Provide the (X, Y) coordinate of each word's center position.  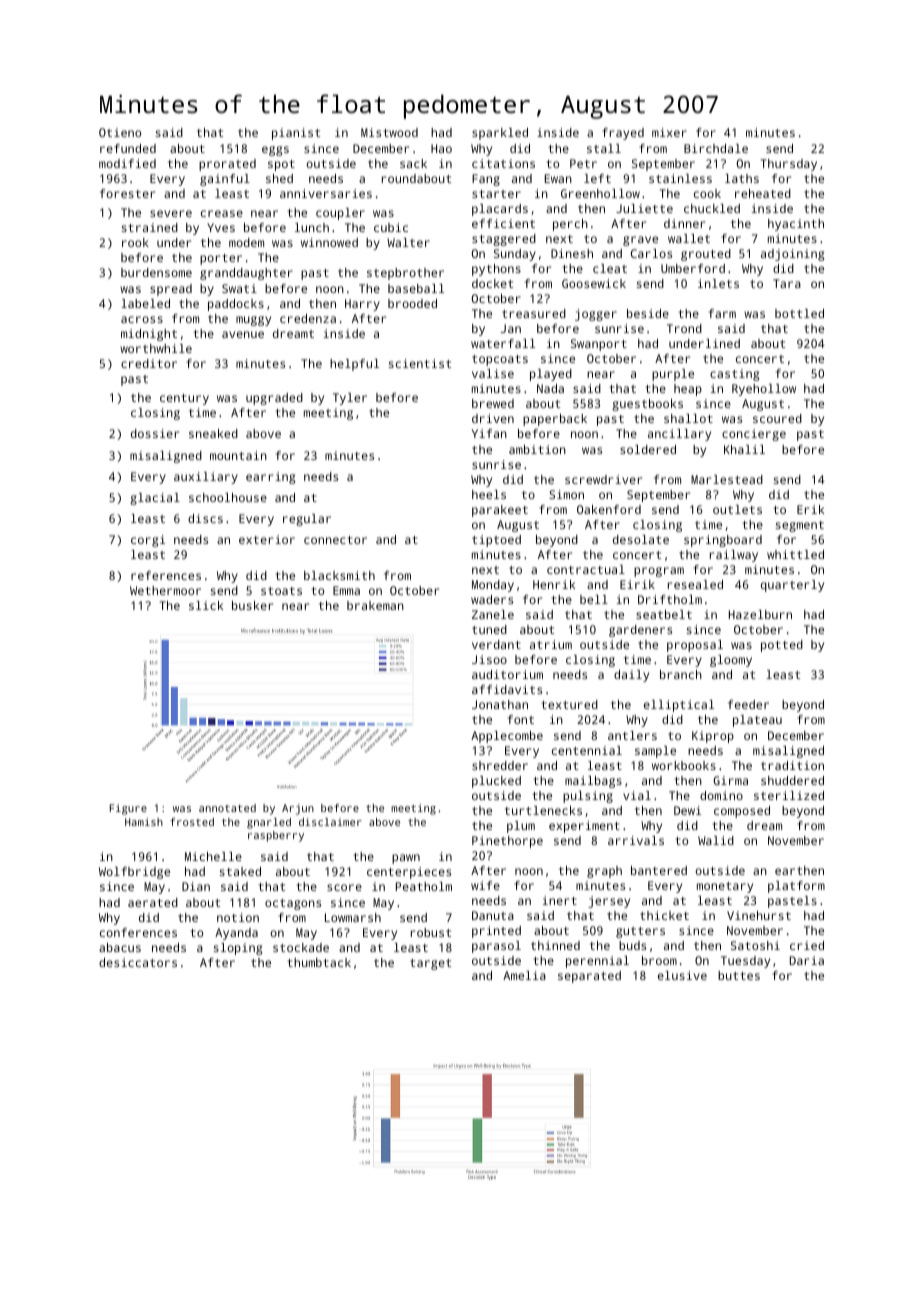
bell (594, 599)
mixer (669, 132)
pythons (496, 270)
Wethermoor (165, 590)
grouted (706, 255)
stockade (301, 947)
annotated (227, 808)
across (142, 319)
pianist (296, 134)
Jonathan (500, 704)
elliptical (679, 706)
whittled (795, 554)
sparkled (500, 134)
